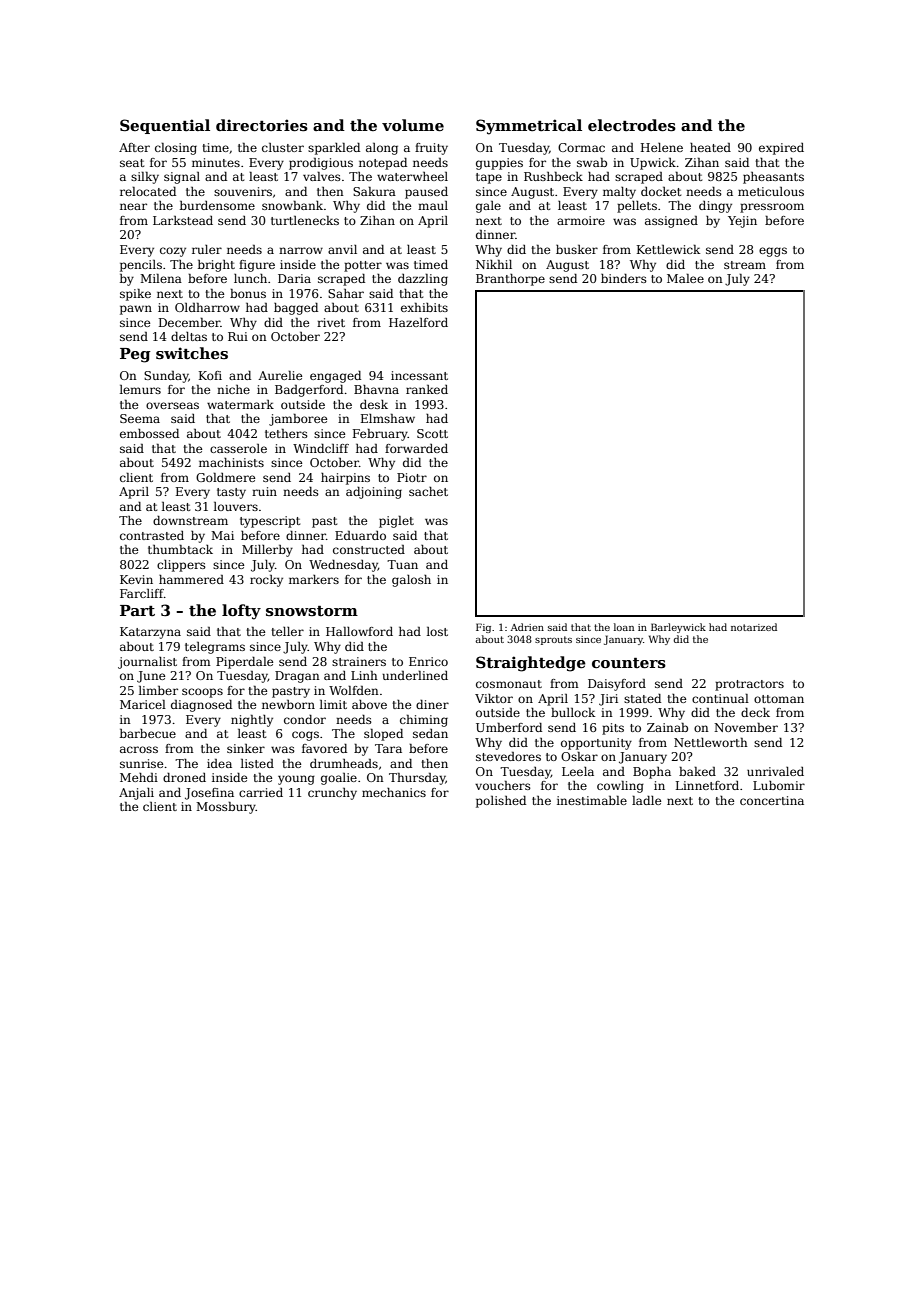  Describe the element at coordinates (754, 627) in the screenshot. I see `notarized` at that location.
